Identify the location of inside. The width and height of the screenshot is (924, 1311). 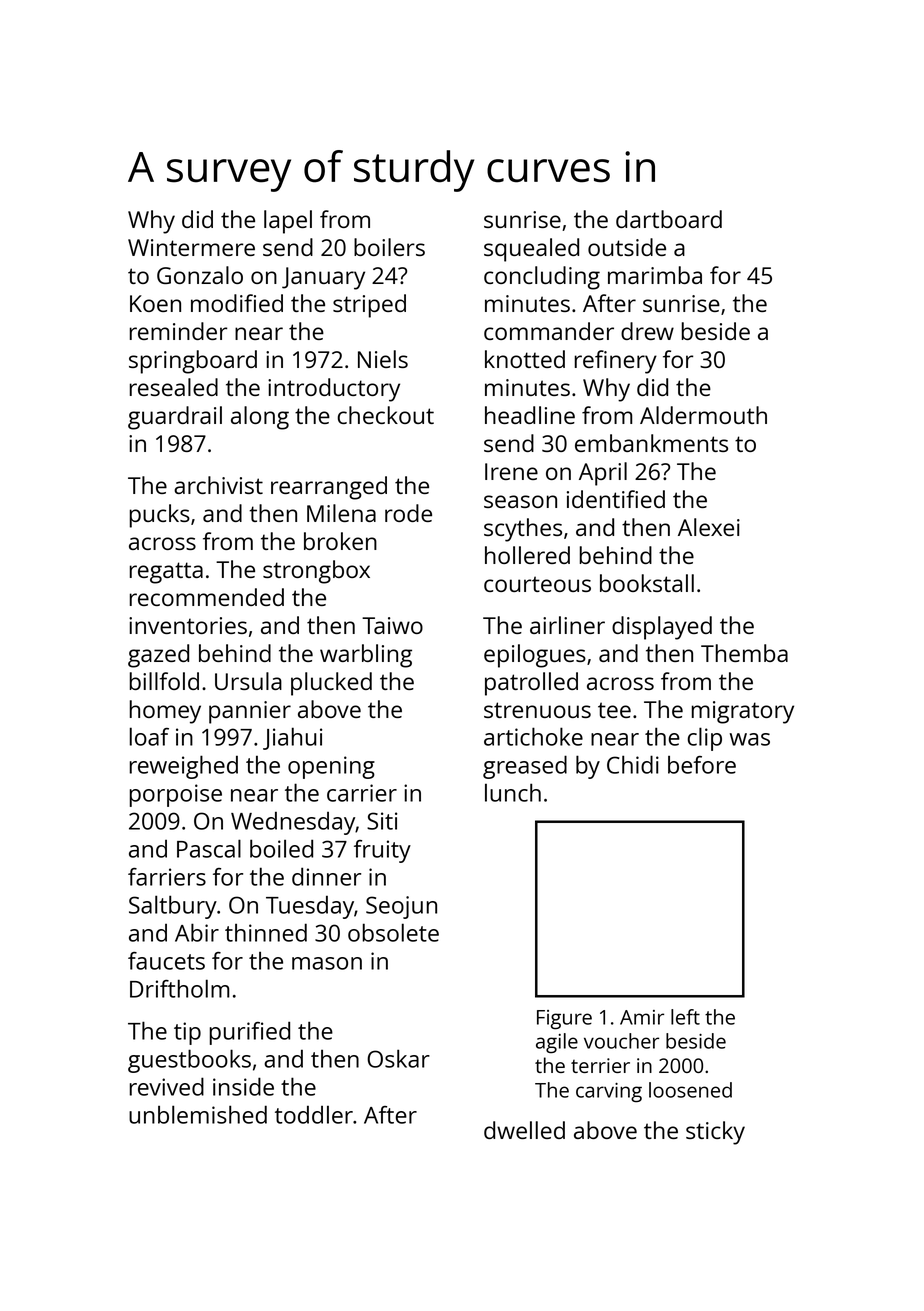
(243, 1086).
